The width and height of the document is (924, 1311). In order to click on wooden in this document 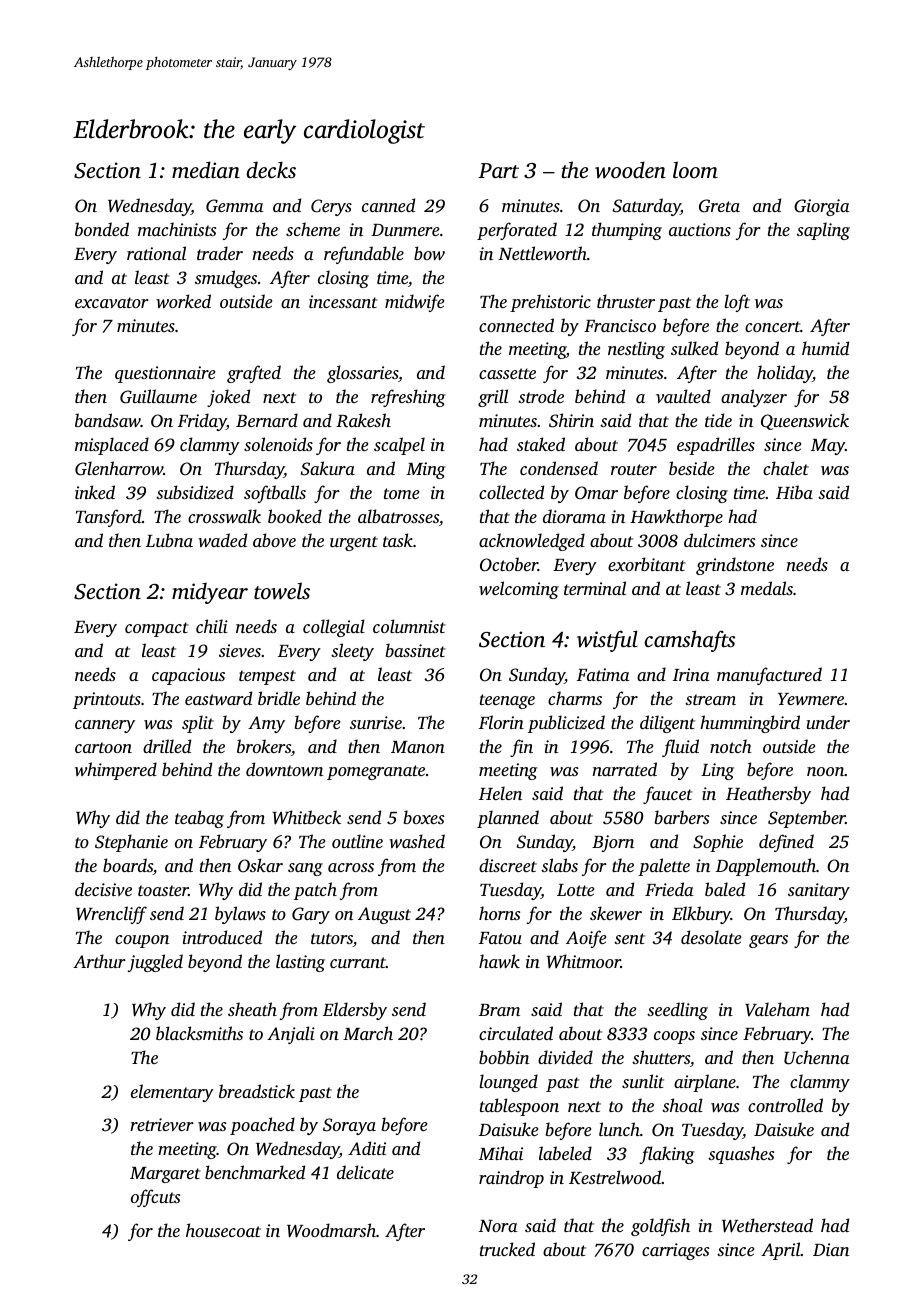, I will do `click(630, 169)`.
